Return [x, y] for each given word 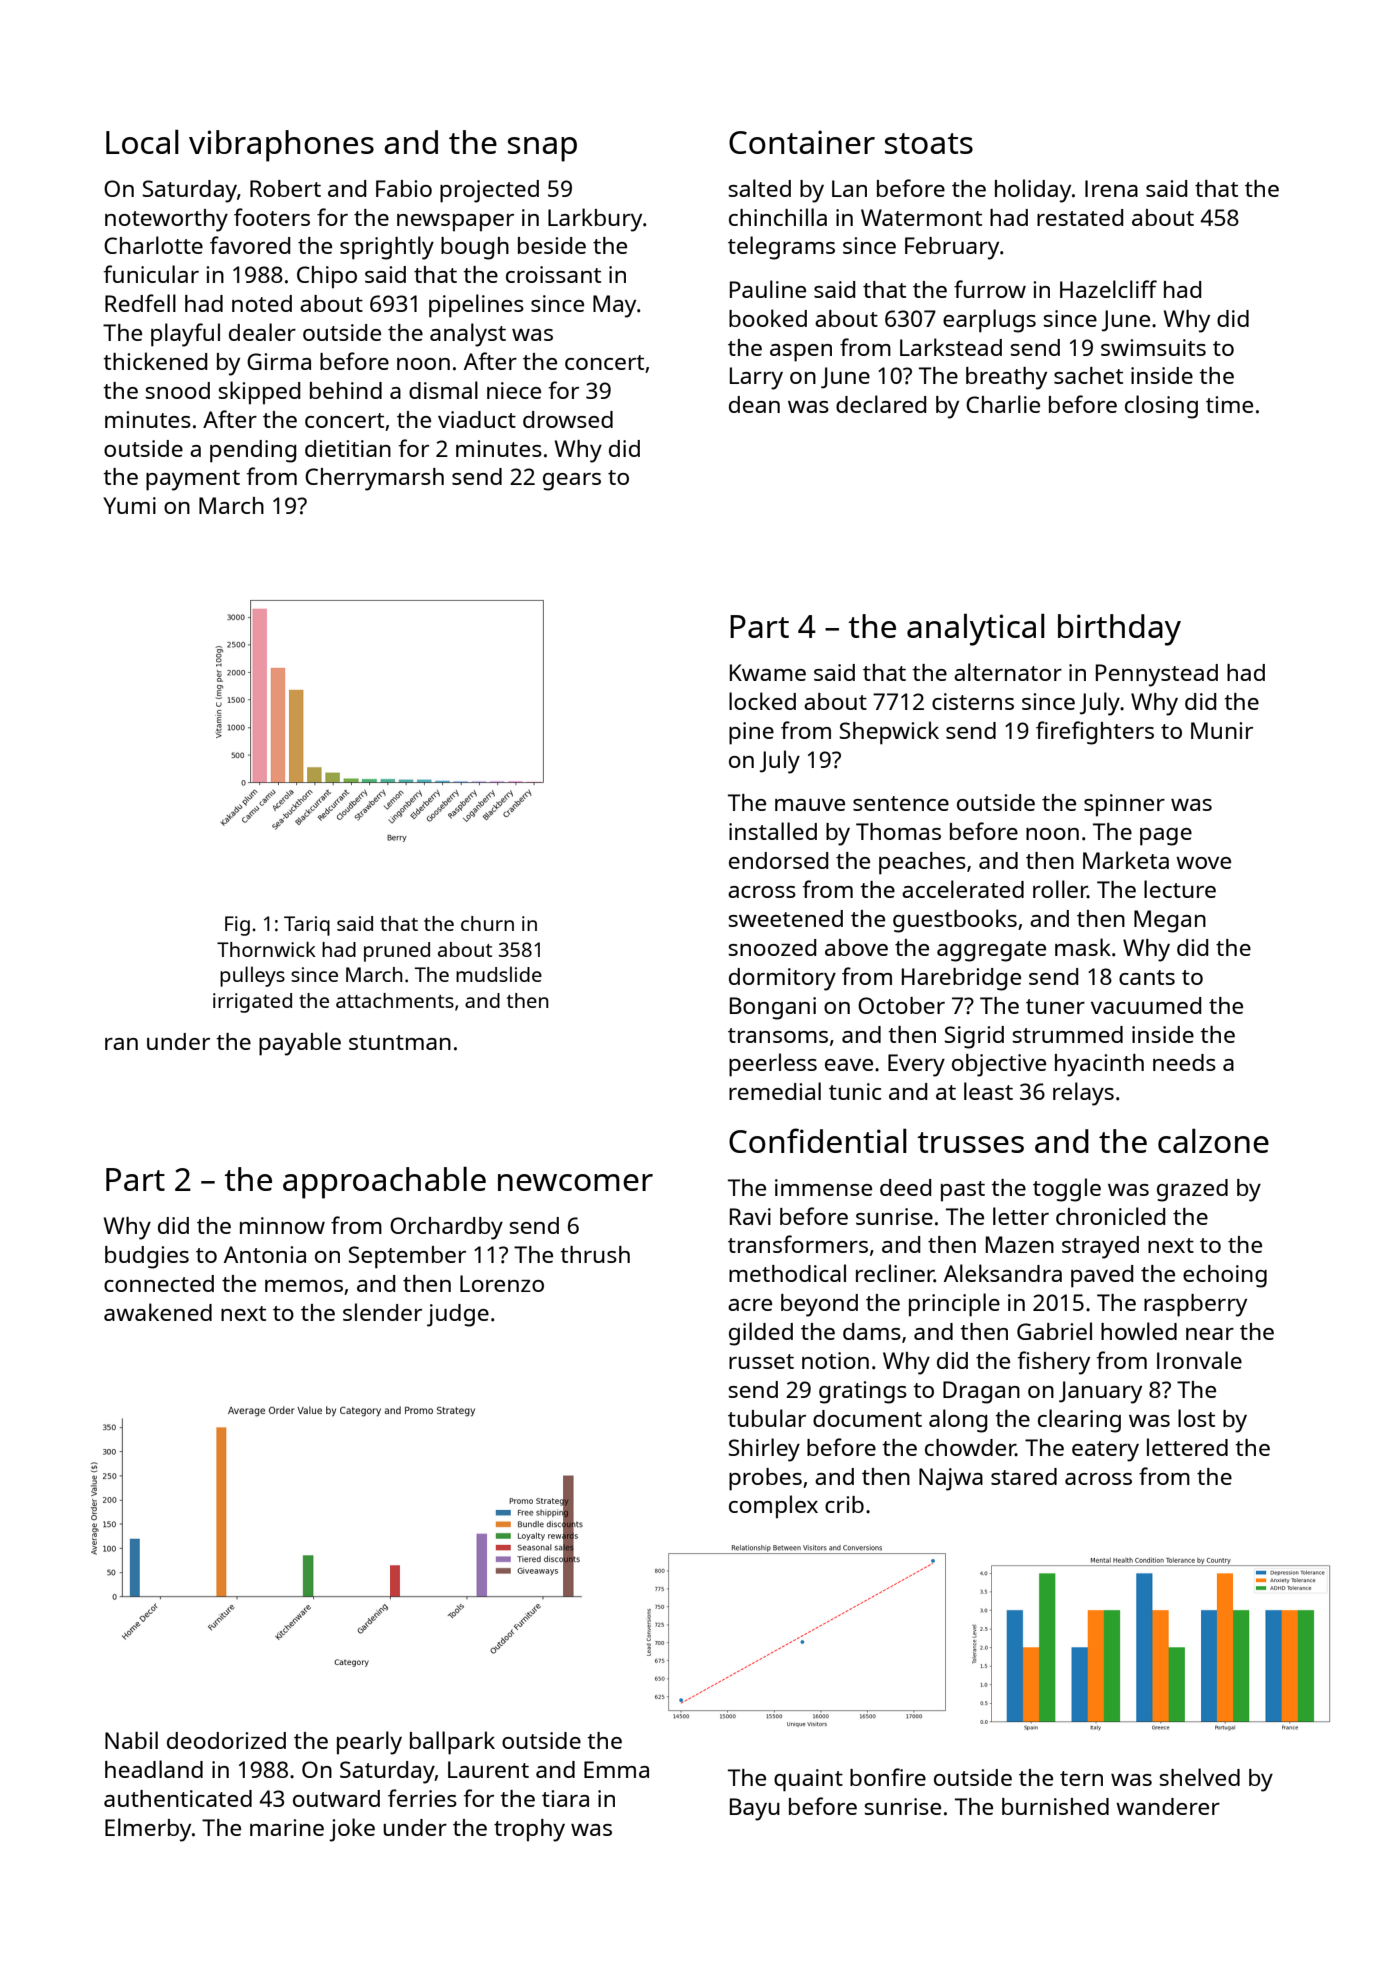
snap [542, 149]
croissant [553, 274]
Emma [616, 1769]
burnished [1055, 1806]
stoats [929, 143]
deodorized [226, 1740]
